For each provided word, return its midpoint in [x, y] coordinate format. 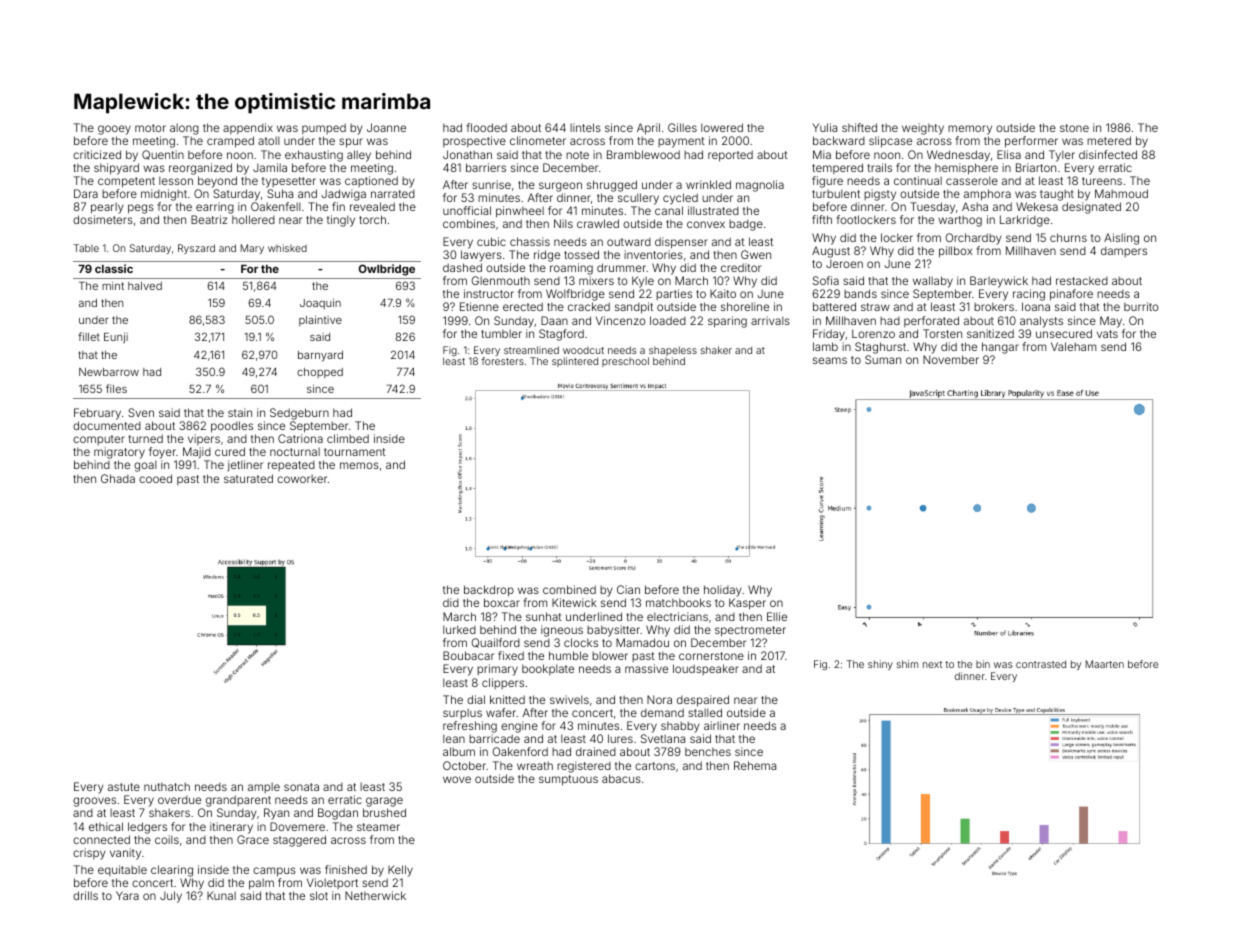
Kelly [400, 871]
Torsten [942, 333]
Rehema [755, 765]
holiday [723, 591]
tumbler [501, 333]
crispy [89, 854]
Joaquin [320, 303]
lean [454, 738]
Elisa [1009, 154]
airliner [722, 725]
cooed [155, 478]
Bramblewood [643, 154]
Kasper [747, 604]
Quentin [163, 155]
